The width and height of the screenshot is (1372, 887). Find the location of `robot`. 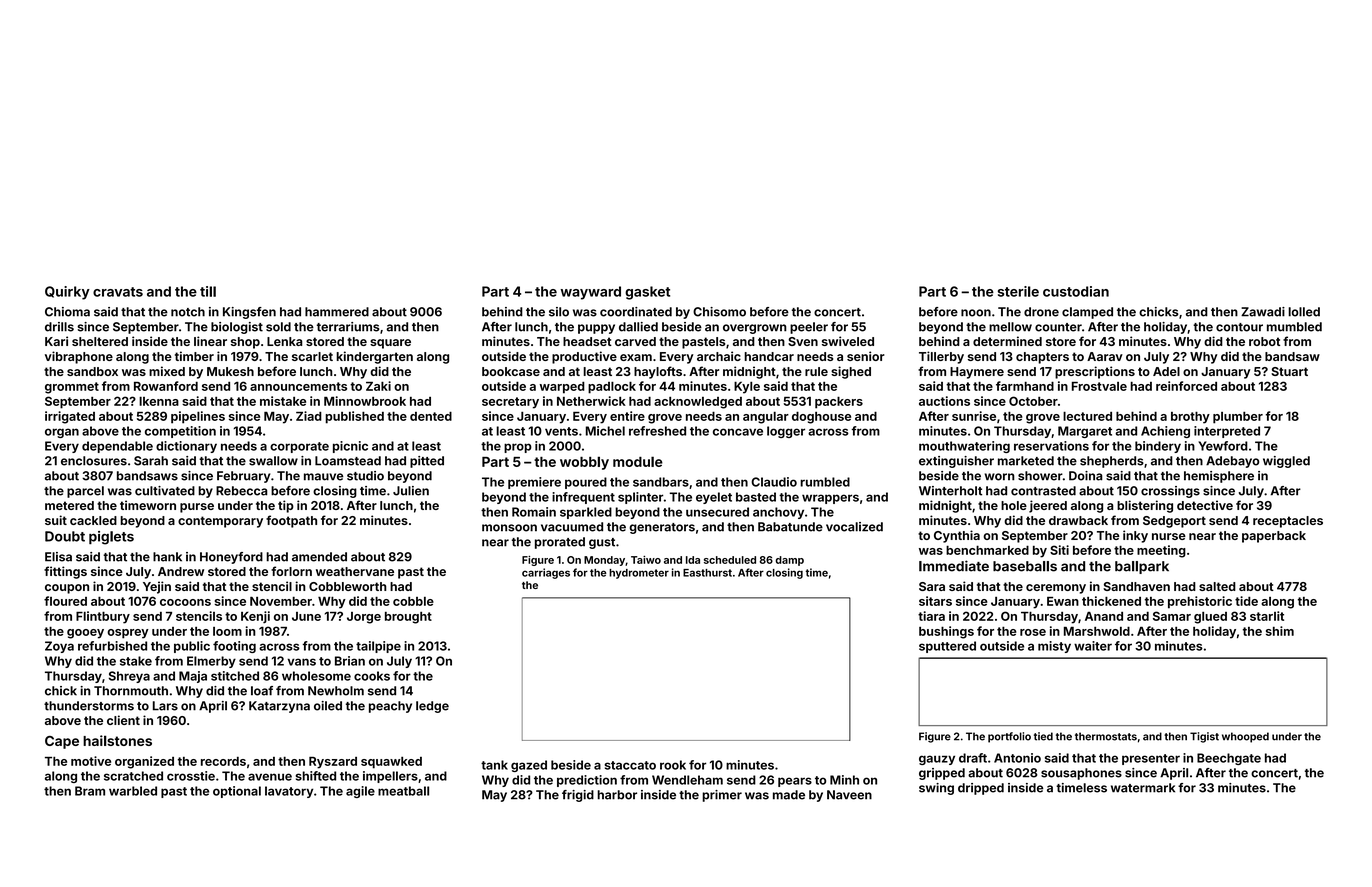

robot is located at coordinates (1264, 341).
